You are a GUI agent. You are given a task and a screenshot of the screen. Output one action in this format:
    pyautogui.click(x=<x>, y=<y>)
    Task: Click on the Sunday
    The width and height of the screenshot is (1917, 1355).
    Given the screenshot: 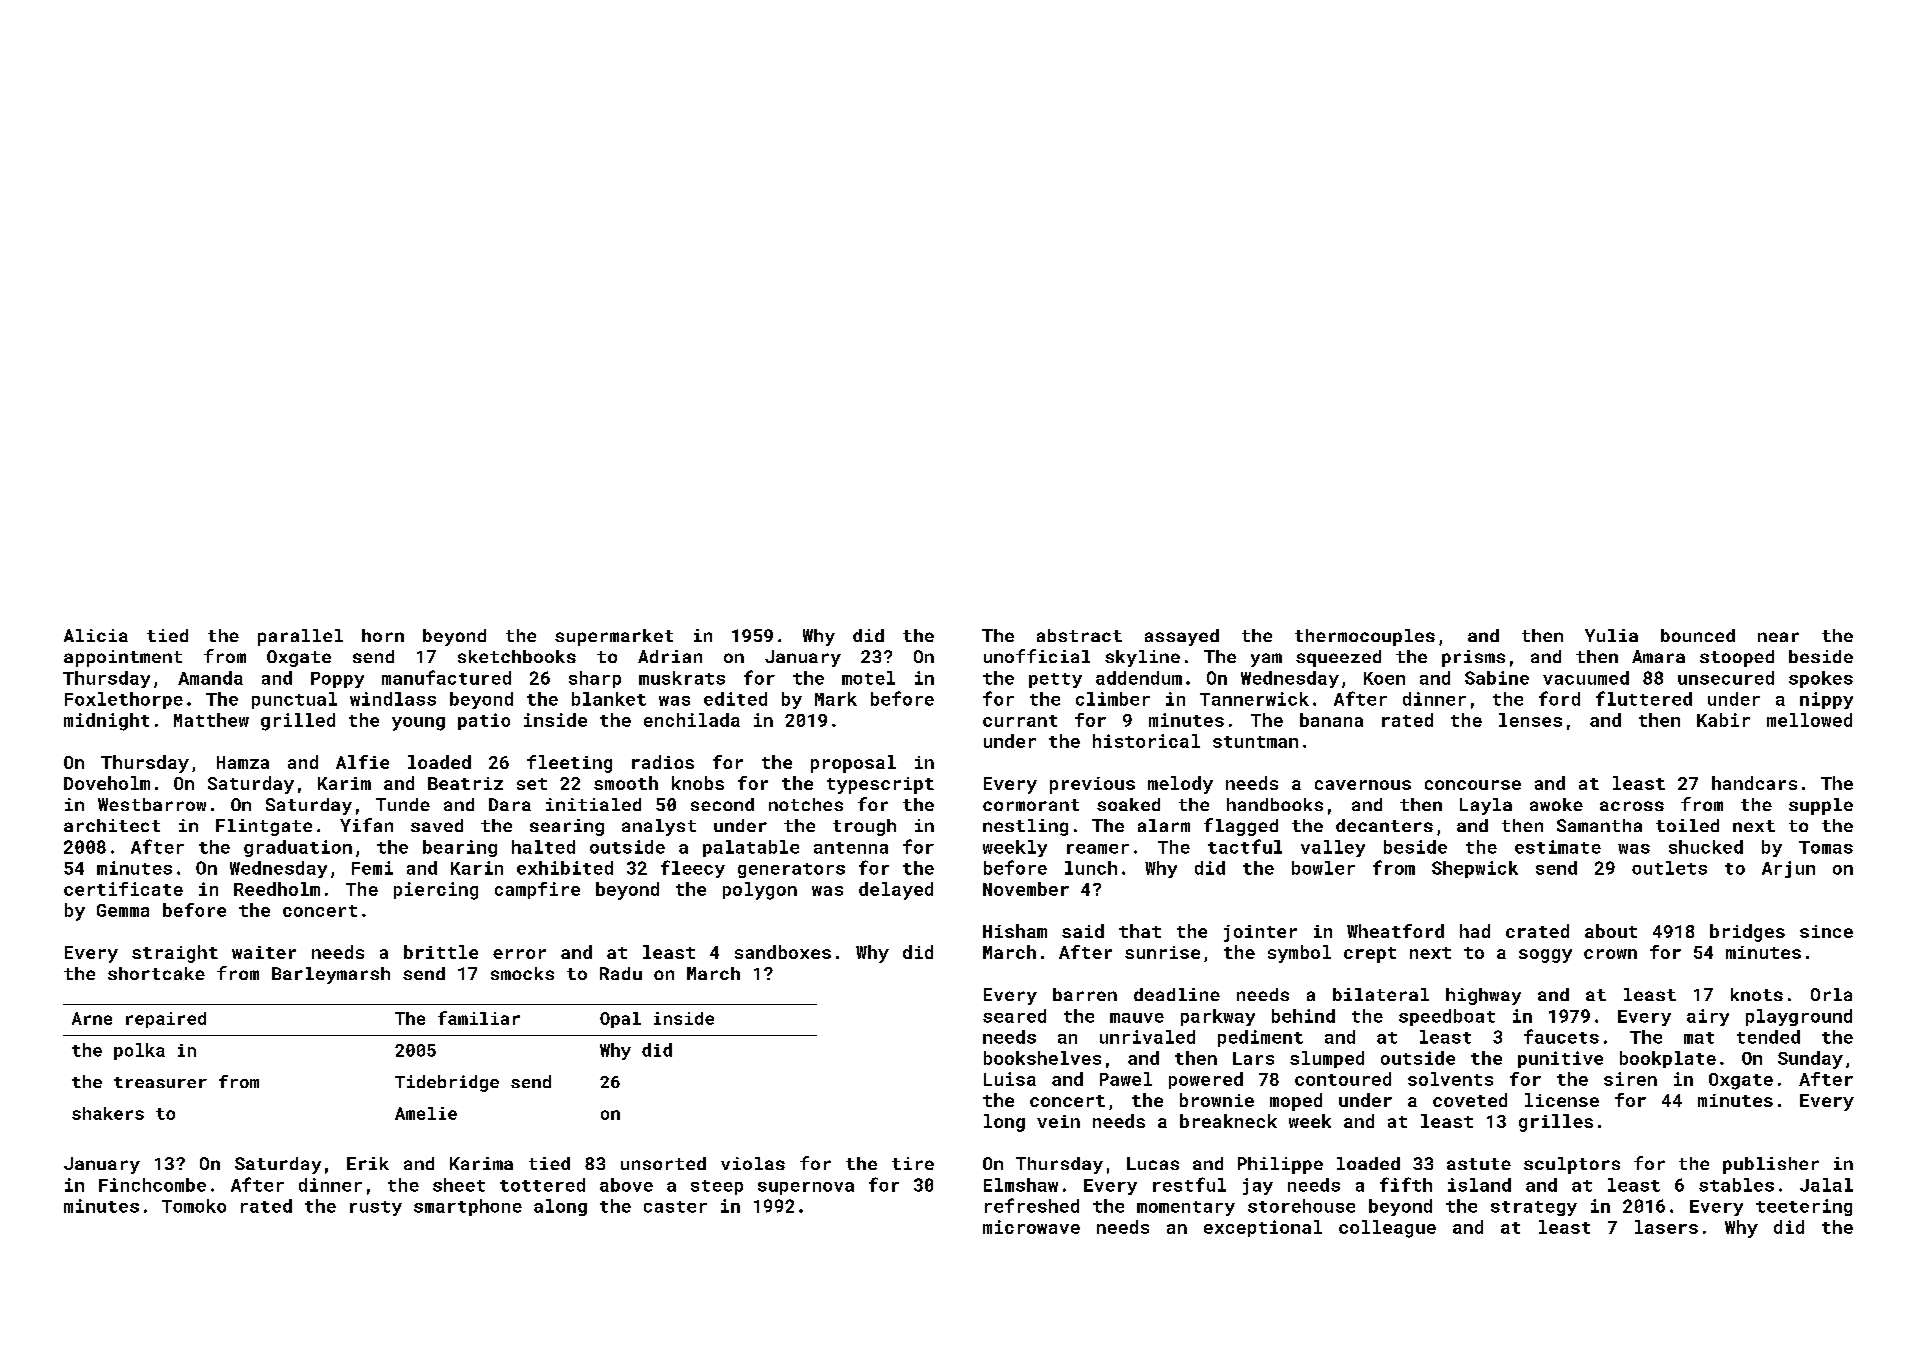 What is the action you would take?
    pyautogui.click(x=1810, y=1060)
